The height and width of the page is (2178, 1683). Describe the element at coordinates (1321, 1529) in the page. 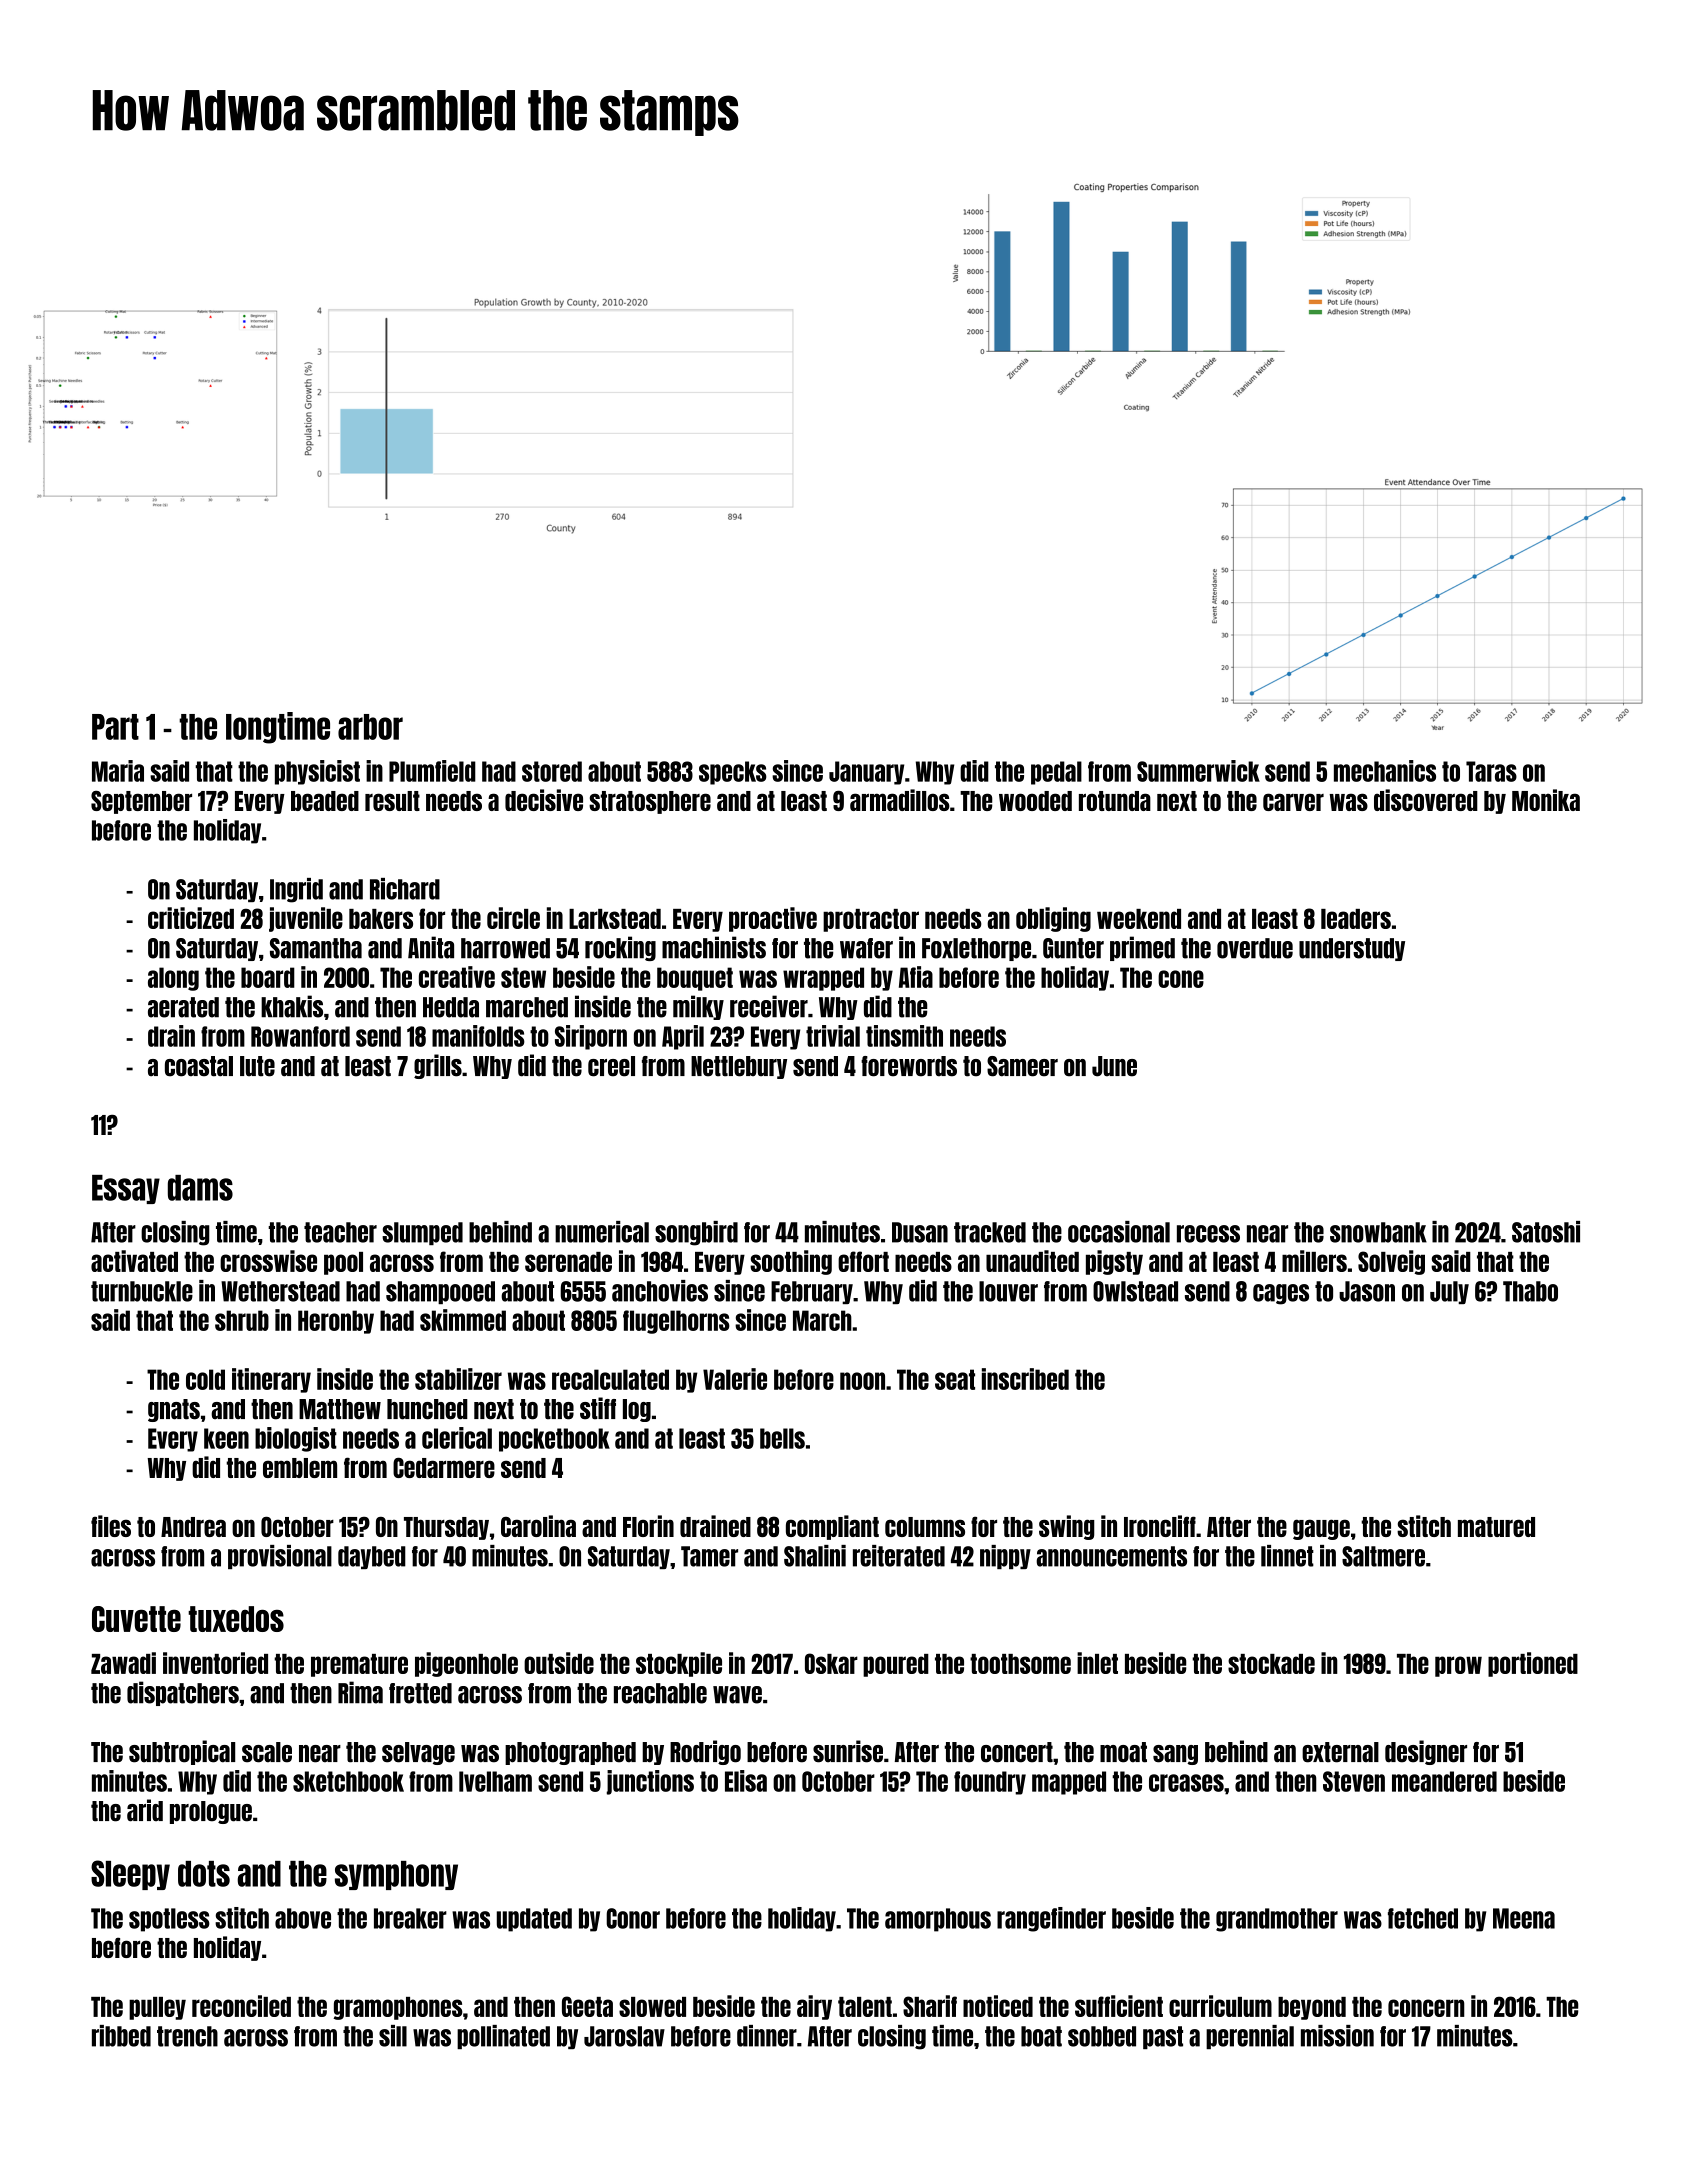

I see `gauge` at that location.
